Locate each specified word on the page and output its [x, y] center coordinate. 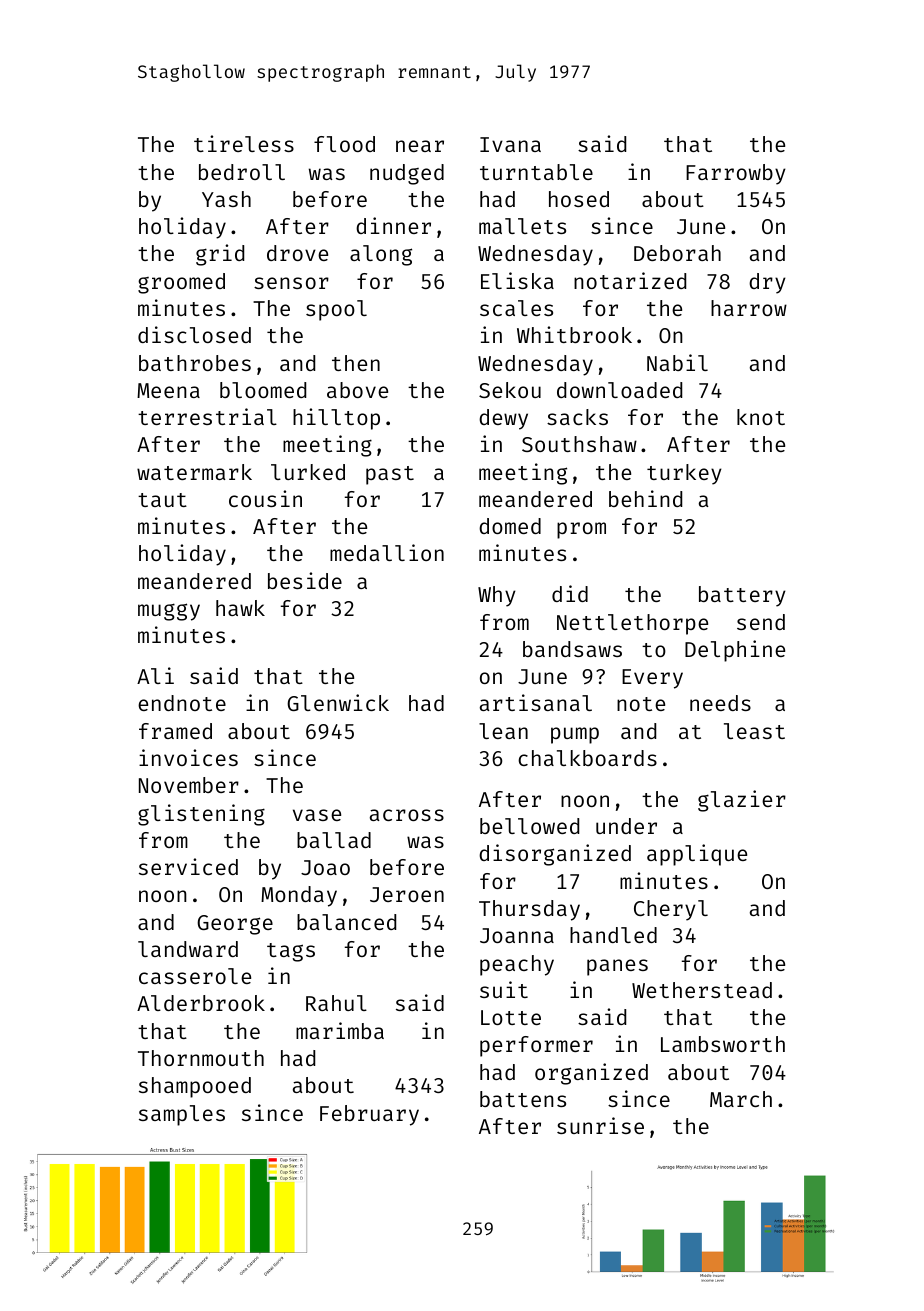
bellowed [529, 826]
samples [182, 1115]
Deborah [677, 253]
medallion [387, 552]
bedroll [242, 172]
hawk [240, 608]
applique [697, 855]
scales [516, 308]
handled [613, 935]
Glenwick [338, 702]
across [407, 815]
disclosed [194, 334]
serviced [188, 866]
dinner [393, 225]
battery [742, 596]
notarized [630, 280]
